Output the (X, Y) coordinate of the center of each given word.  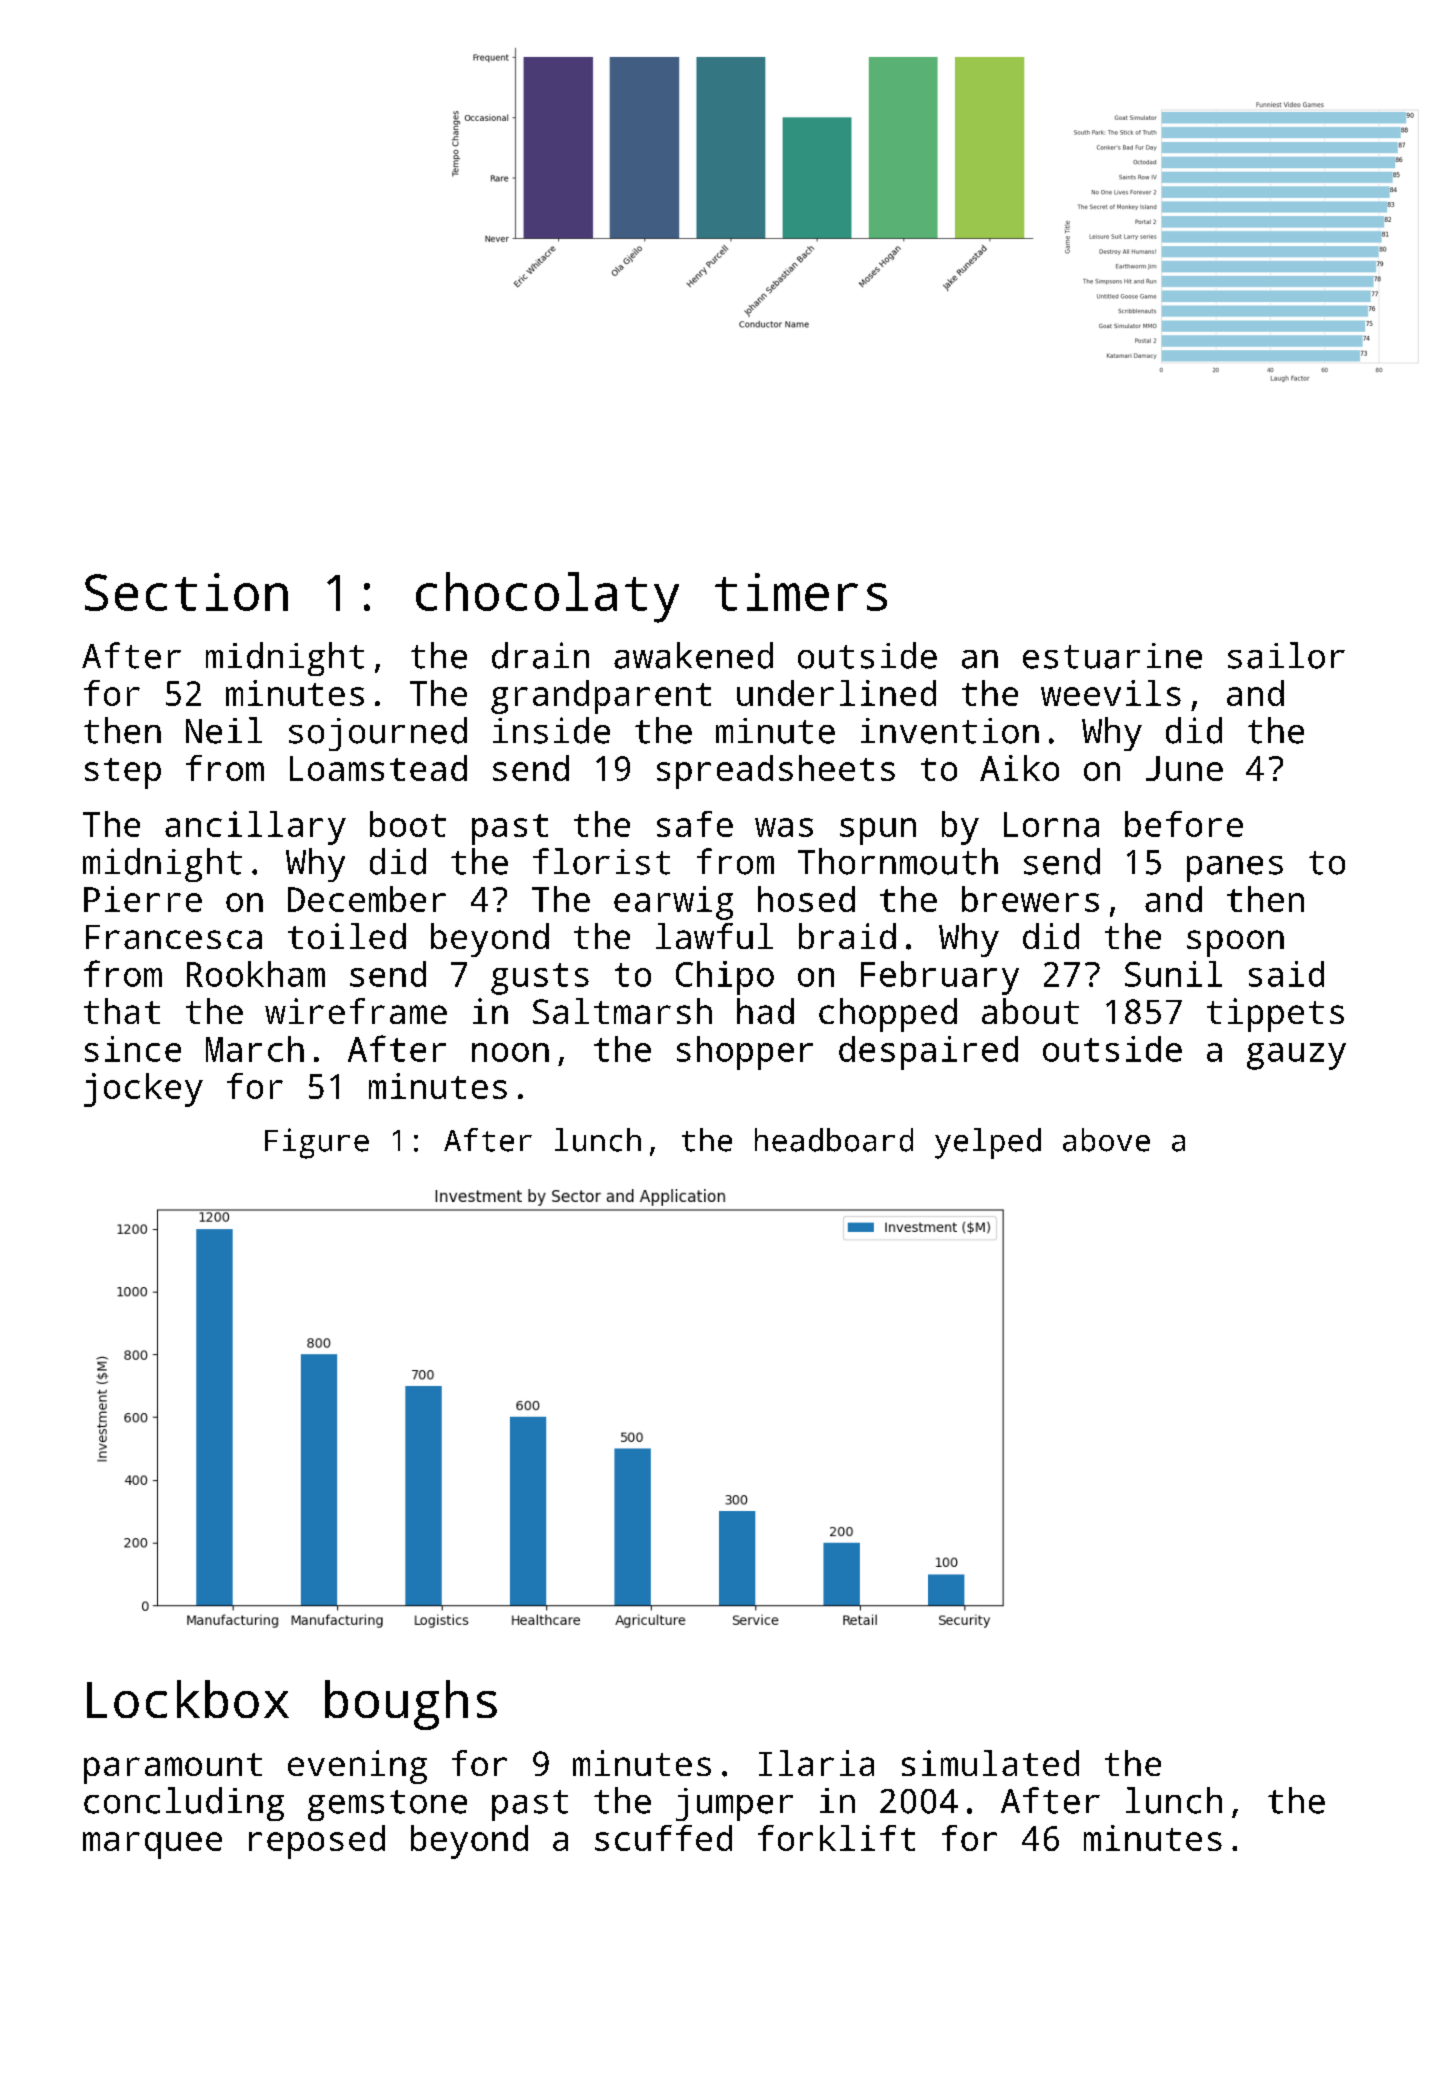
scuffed (663, 1838)
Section (186, 592)
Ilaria (816, 1763)
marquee (152, 1845)
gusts (540, 979)
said (1286, 974)
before (1184, 824)
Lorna (1051, 824)
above (1106, 1140)
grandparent (601, 697)
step (123, 773)
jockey (143, 1090)
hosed (806, 899)
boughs (411, 1705)
